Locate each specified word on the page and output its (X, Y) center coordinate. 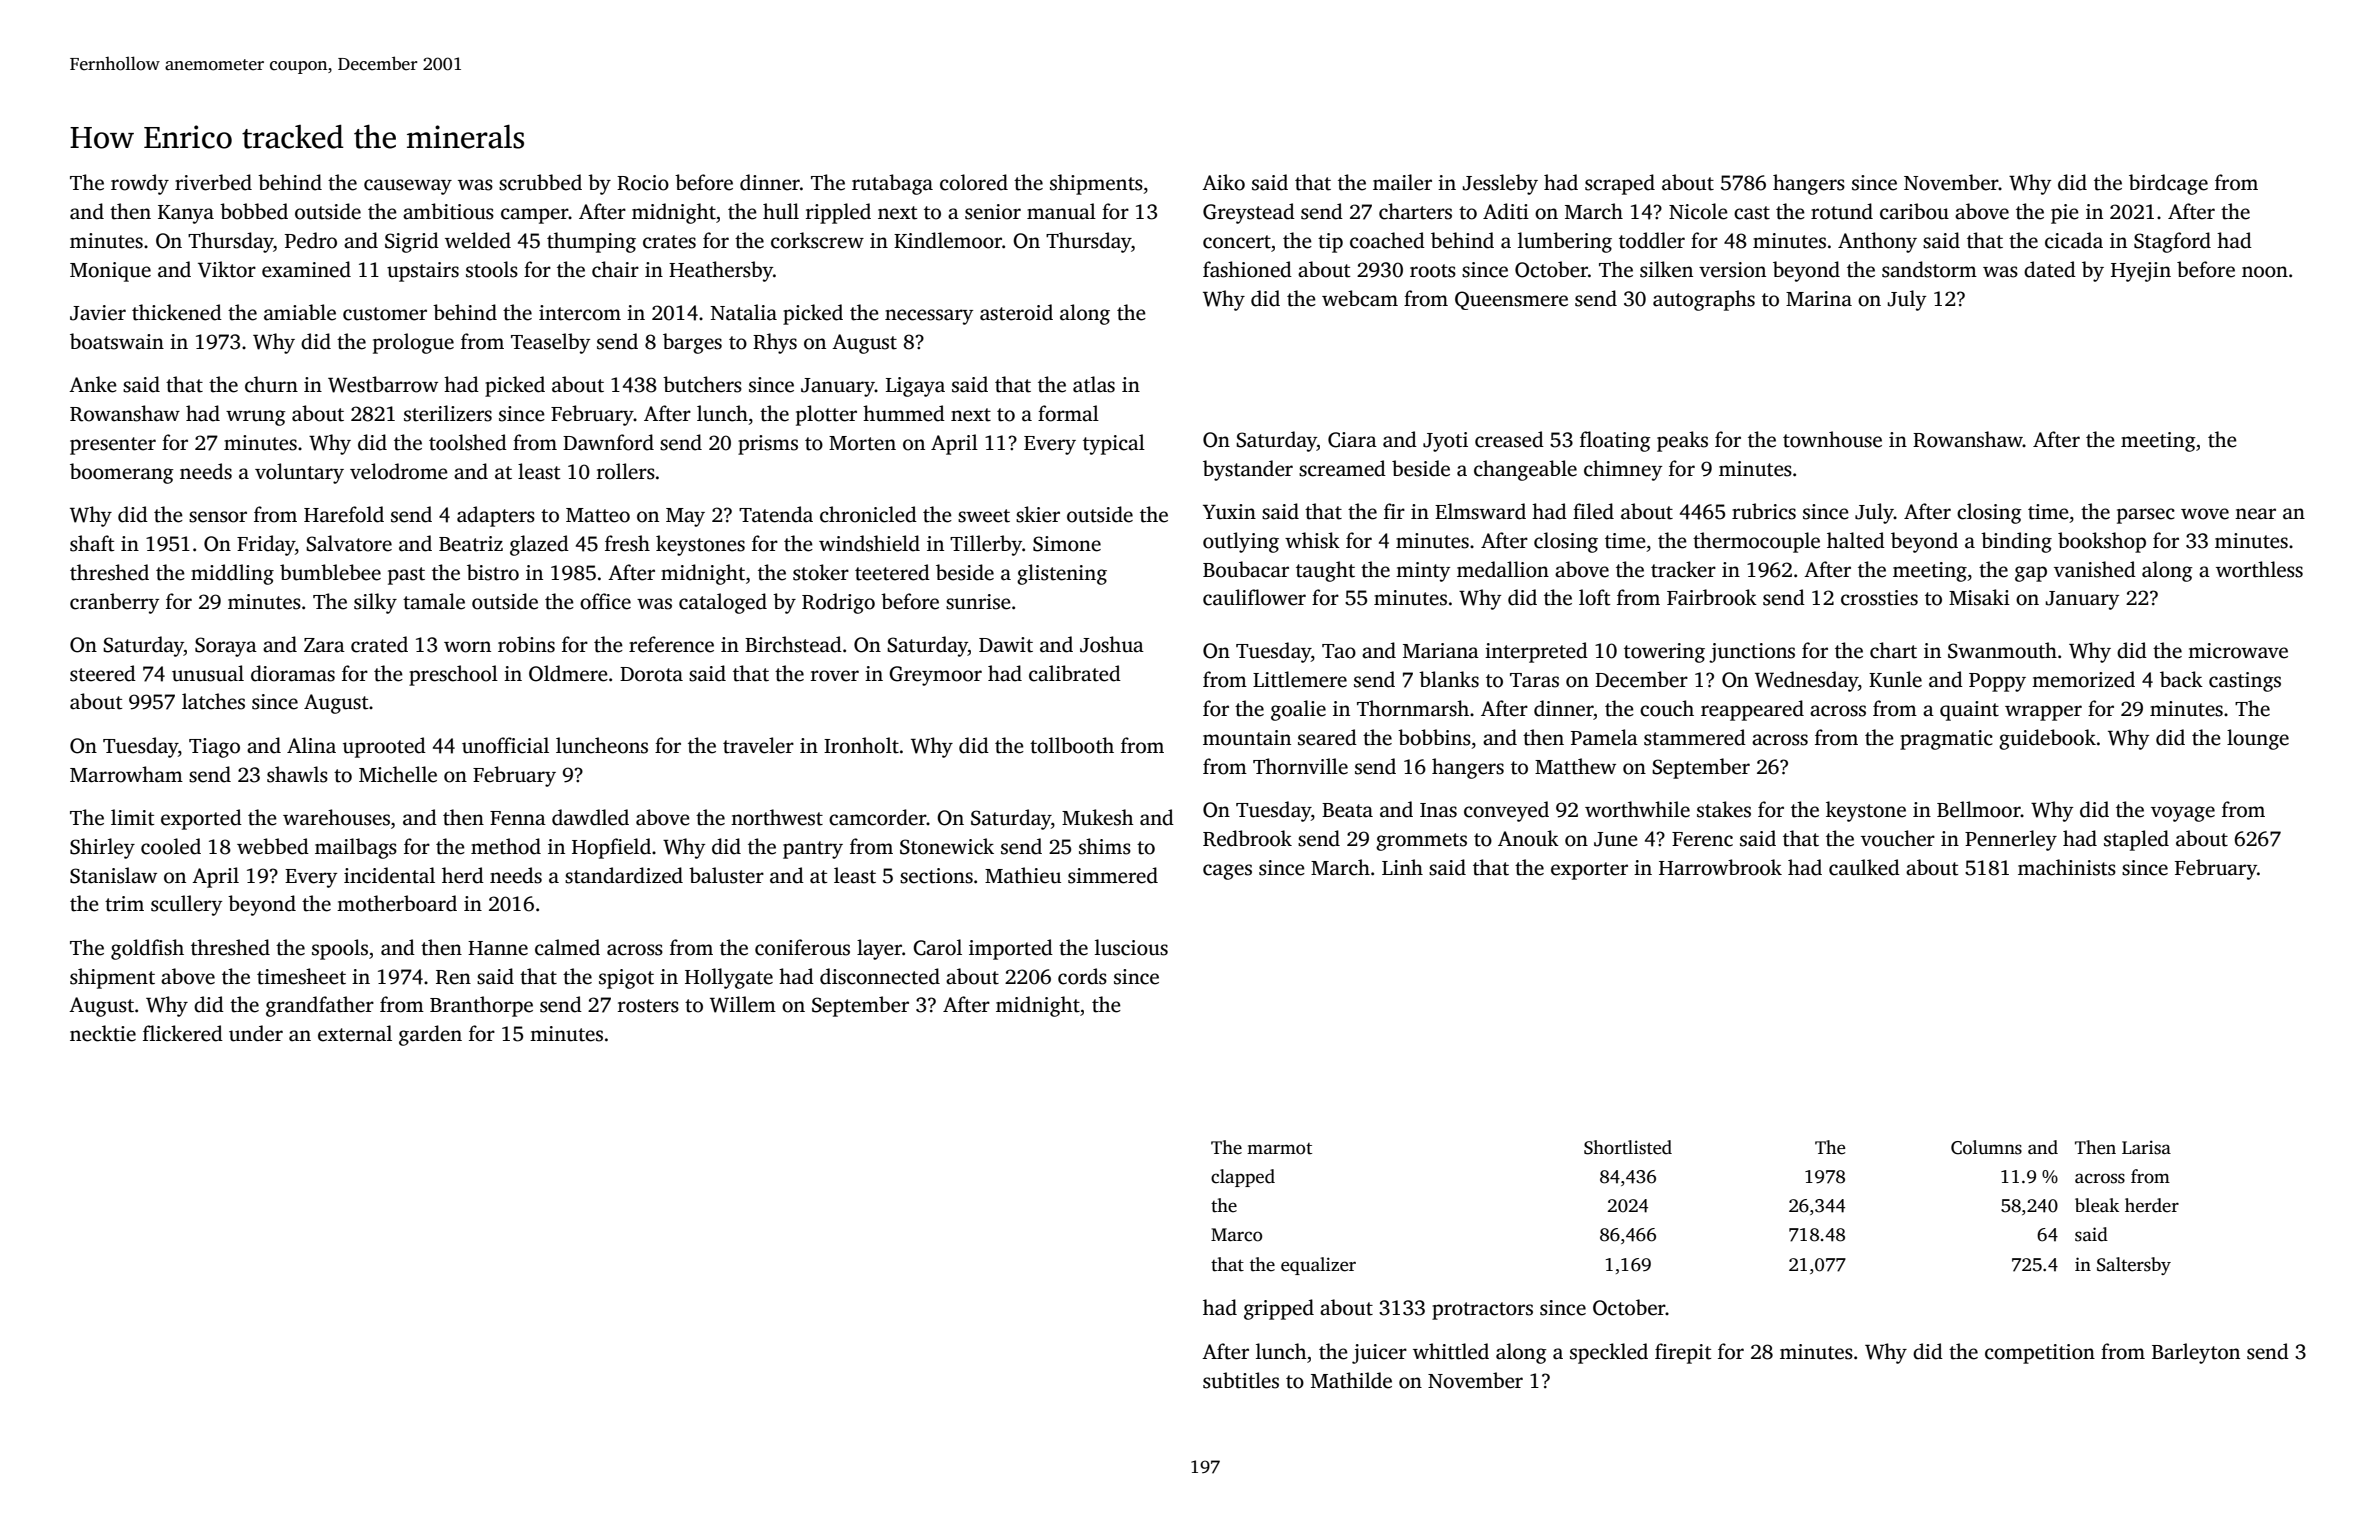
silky (375, 603)
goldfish (147, 949)
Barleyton (2196, 1353)
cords (1082, 976)
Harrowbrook (1720, 867)
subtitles (1241, 1380)
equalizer (1318, 1266)
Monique (110, 272)
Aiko (1223, 182)
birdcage (2168, 184)
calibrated (1075, 673)
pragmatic (1946, 740)
